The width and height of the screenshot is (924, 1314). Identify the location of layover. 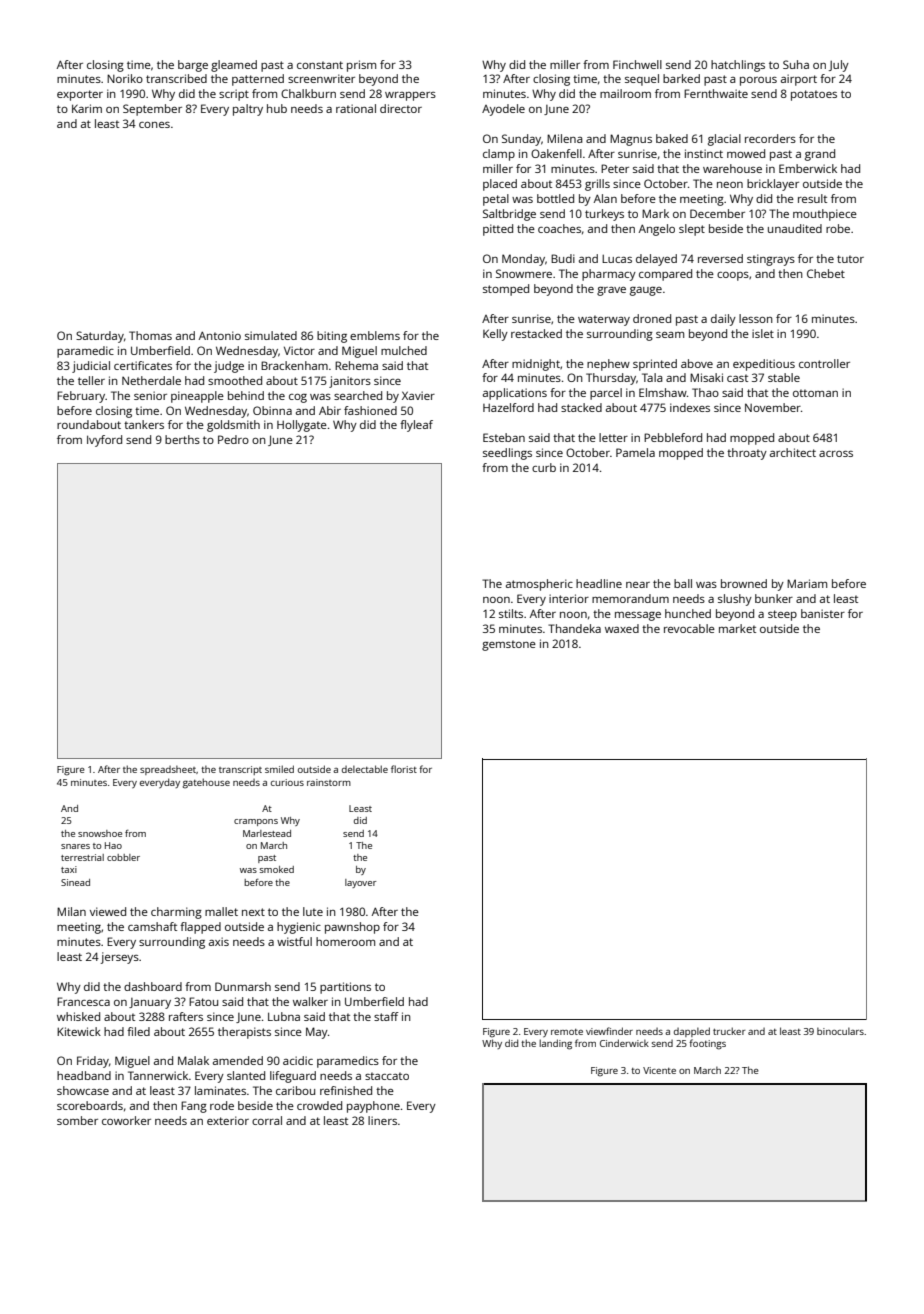
(360, 883).
